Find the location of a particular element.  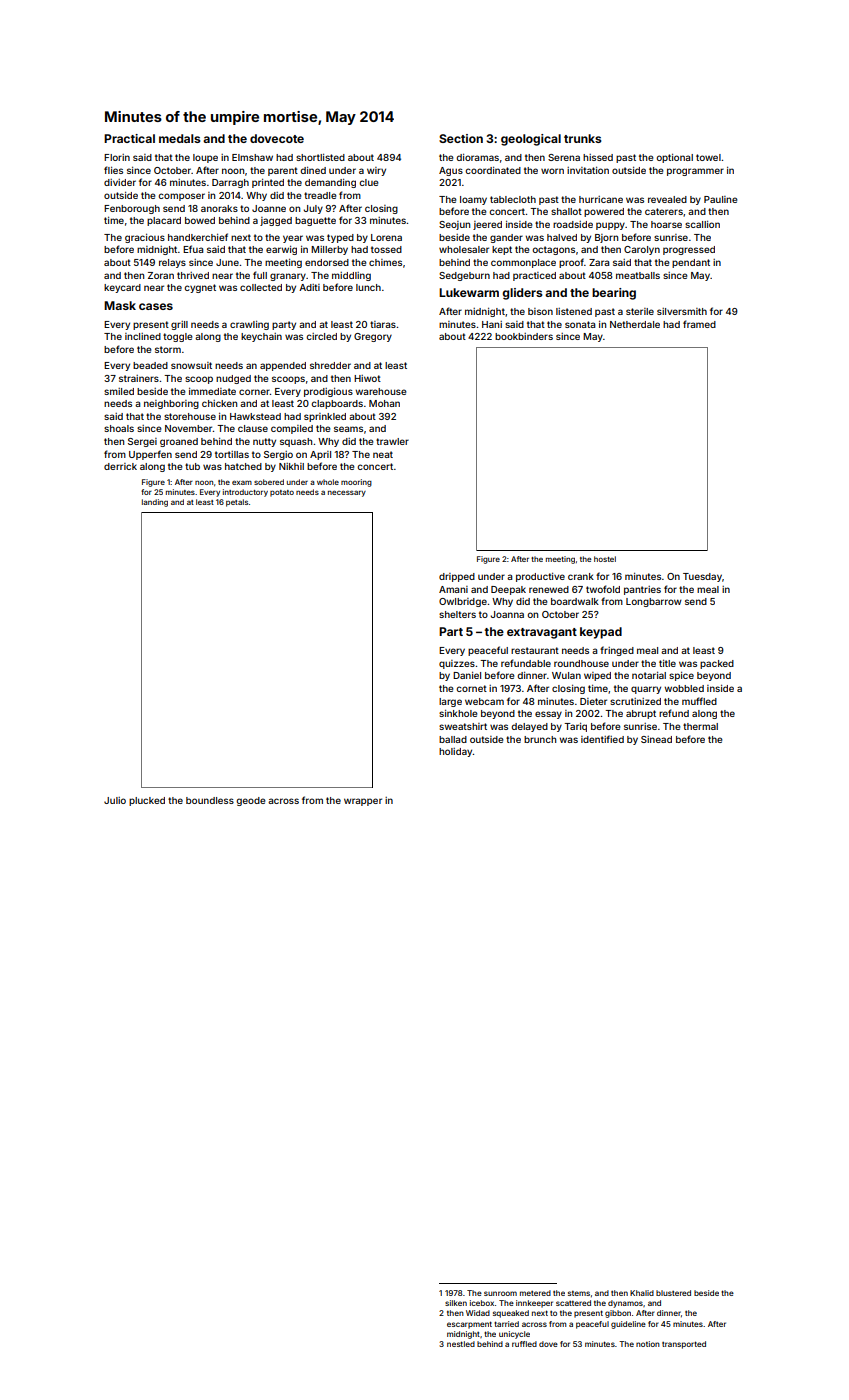

silken is located at coordinates (456, 1303).
